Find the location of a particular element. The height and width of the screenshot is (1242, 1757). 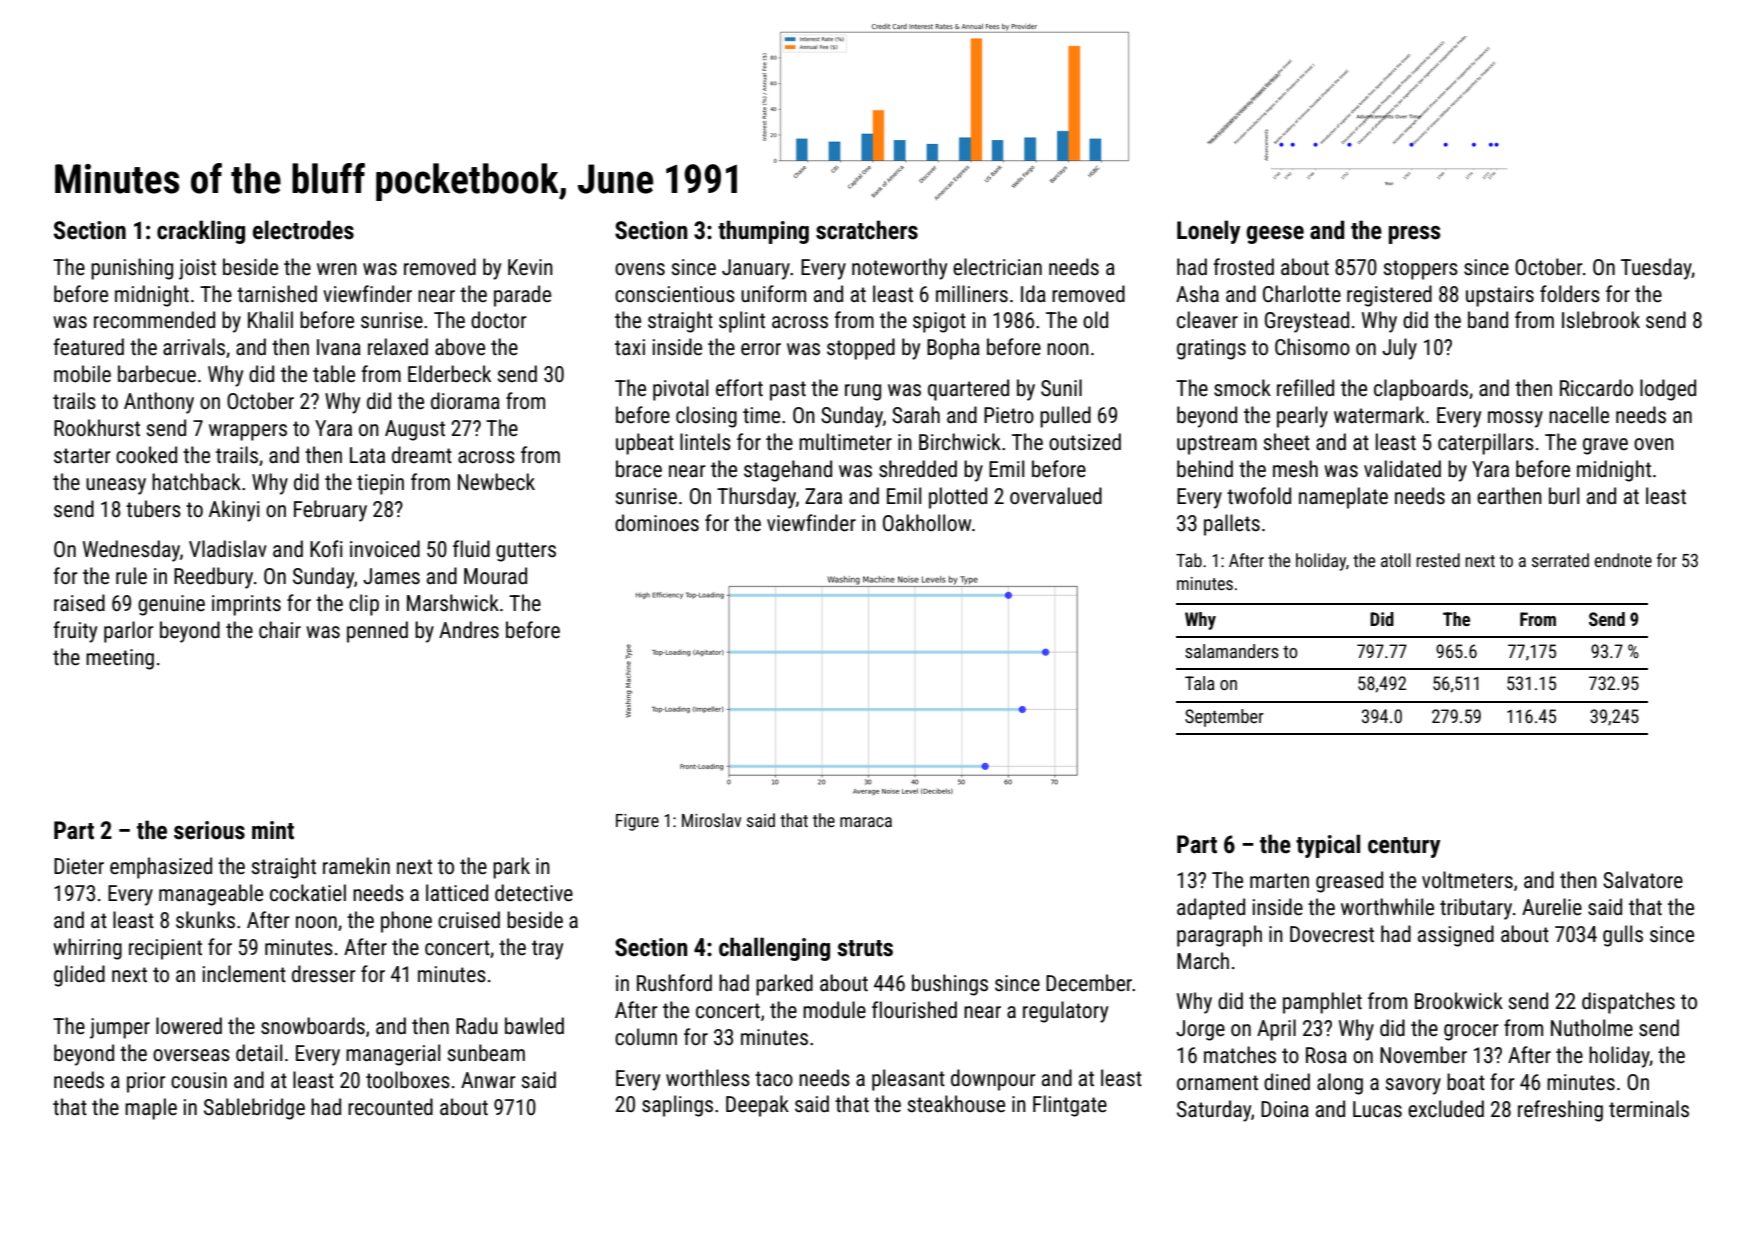

thumping is located at coordinates (763, 232).
